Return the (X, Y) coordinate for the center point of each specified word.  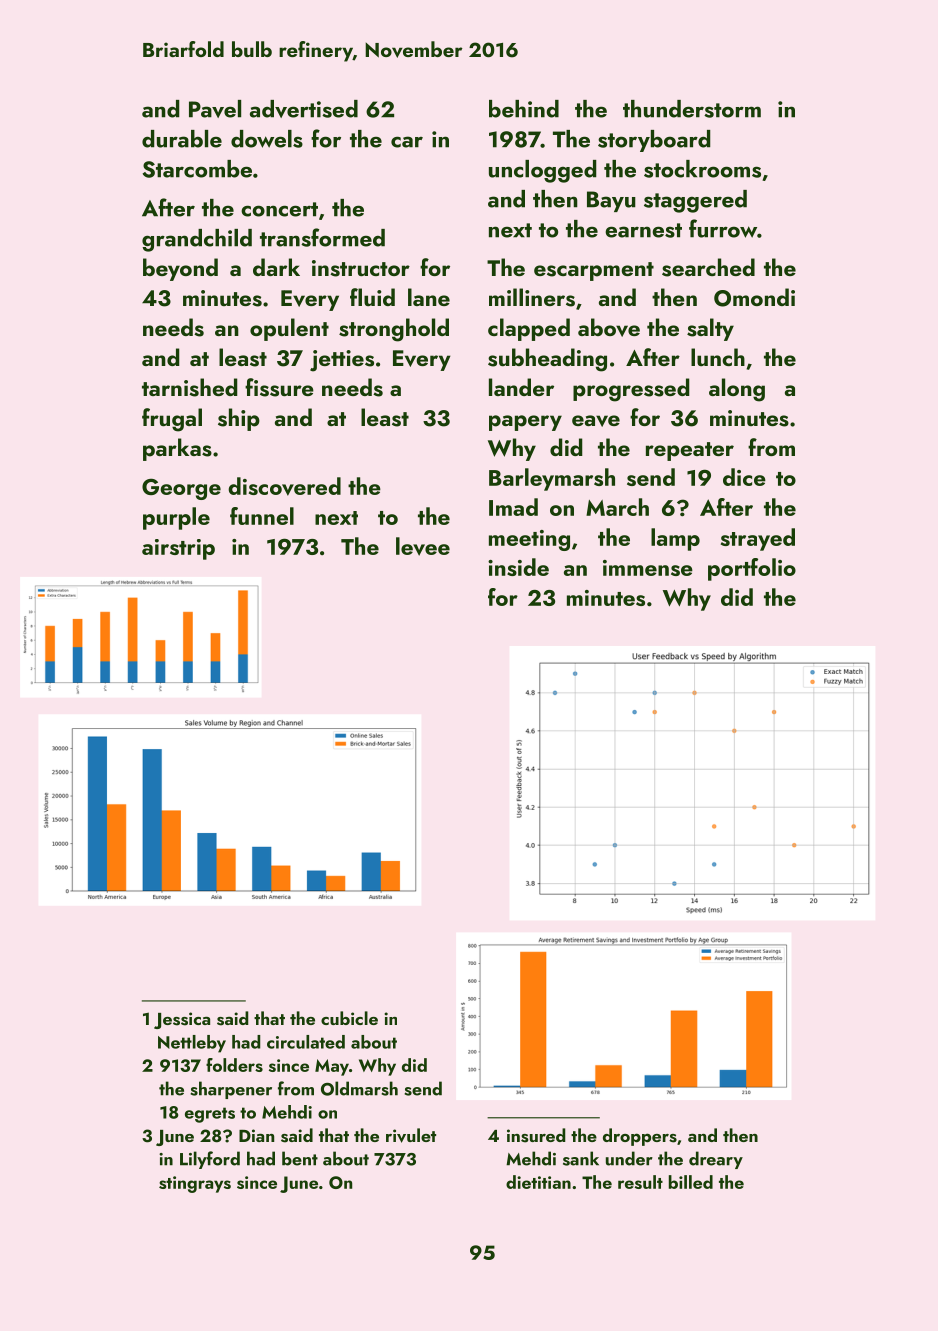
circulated (306, 1042)
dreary (716, 1160)
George (181, 489)
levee (423, 546)
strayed (758, 539)
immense (648, 568)
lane (429, 297)
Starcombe (197, 169)
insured (536, 1135)
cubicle (349, 1018)
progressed (631, 390)
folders (234, 1065)
